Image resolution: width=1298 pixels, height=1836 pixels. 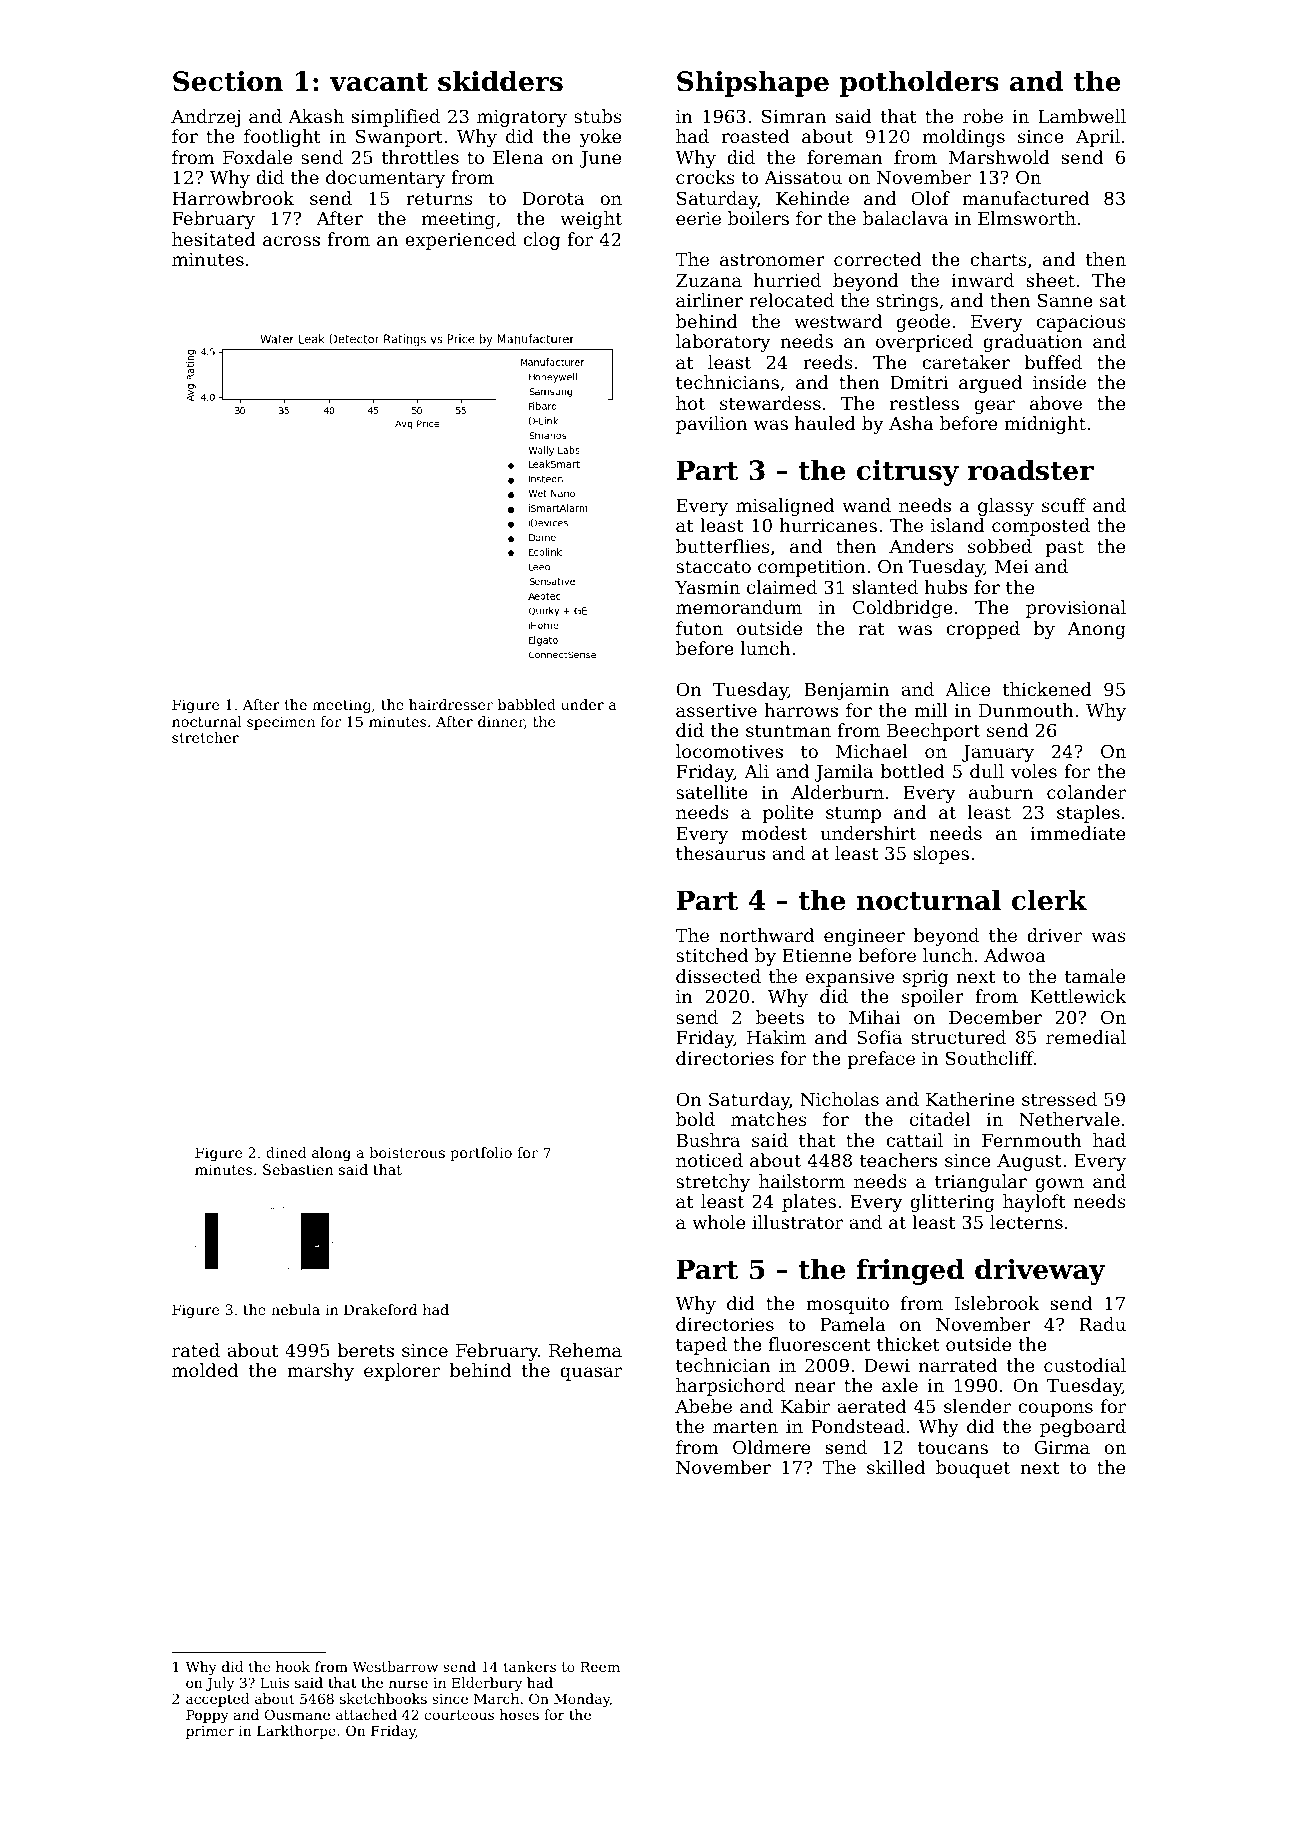 I want to click on stitched, so click(x=712, y=955).
